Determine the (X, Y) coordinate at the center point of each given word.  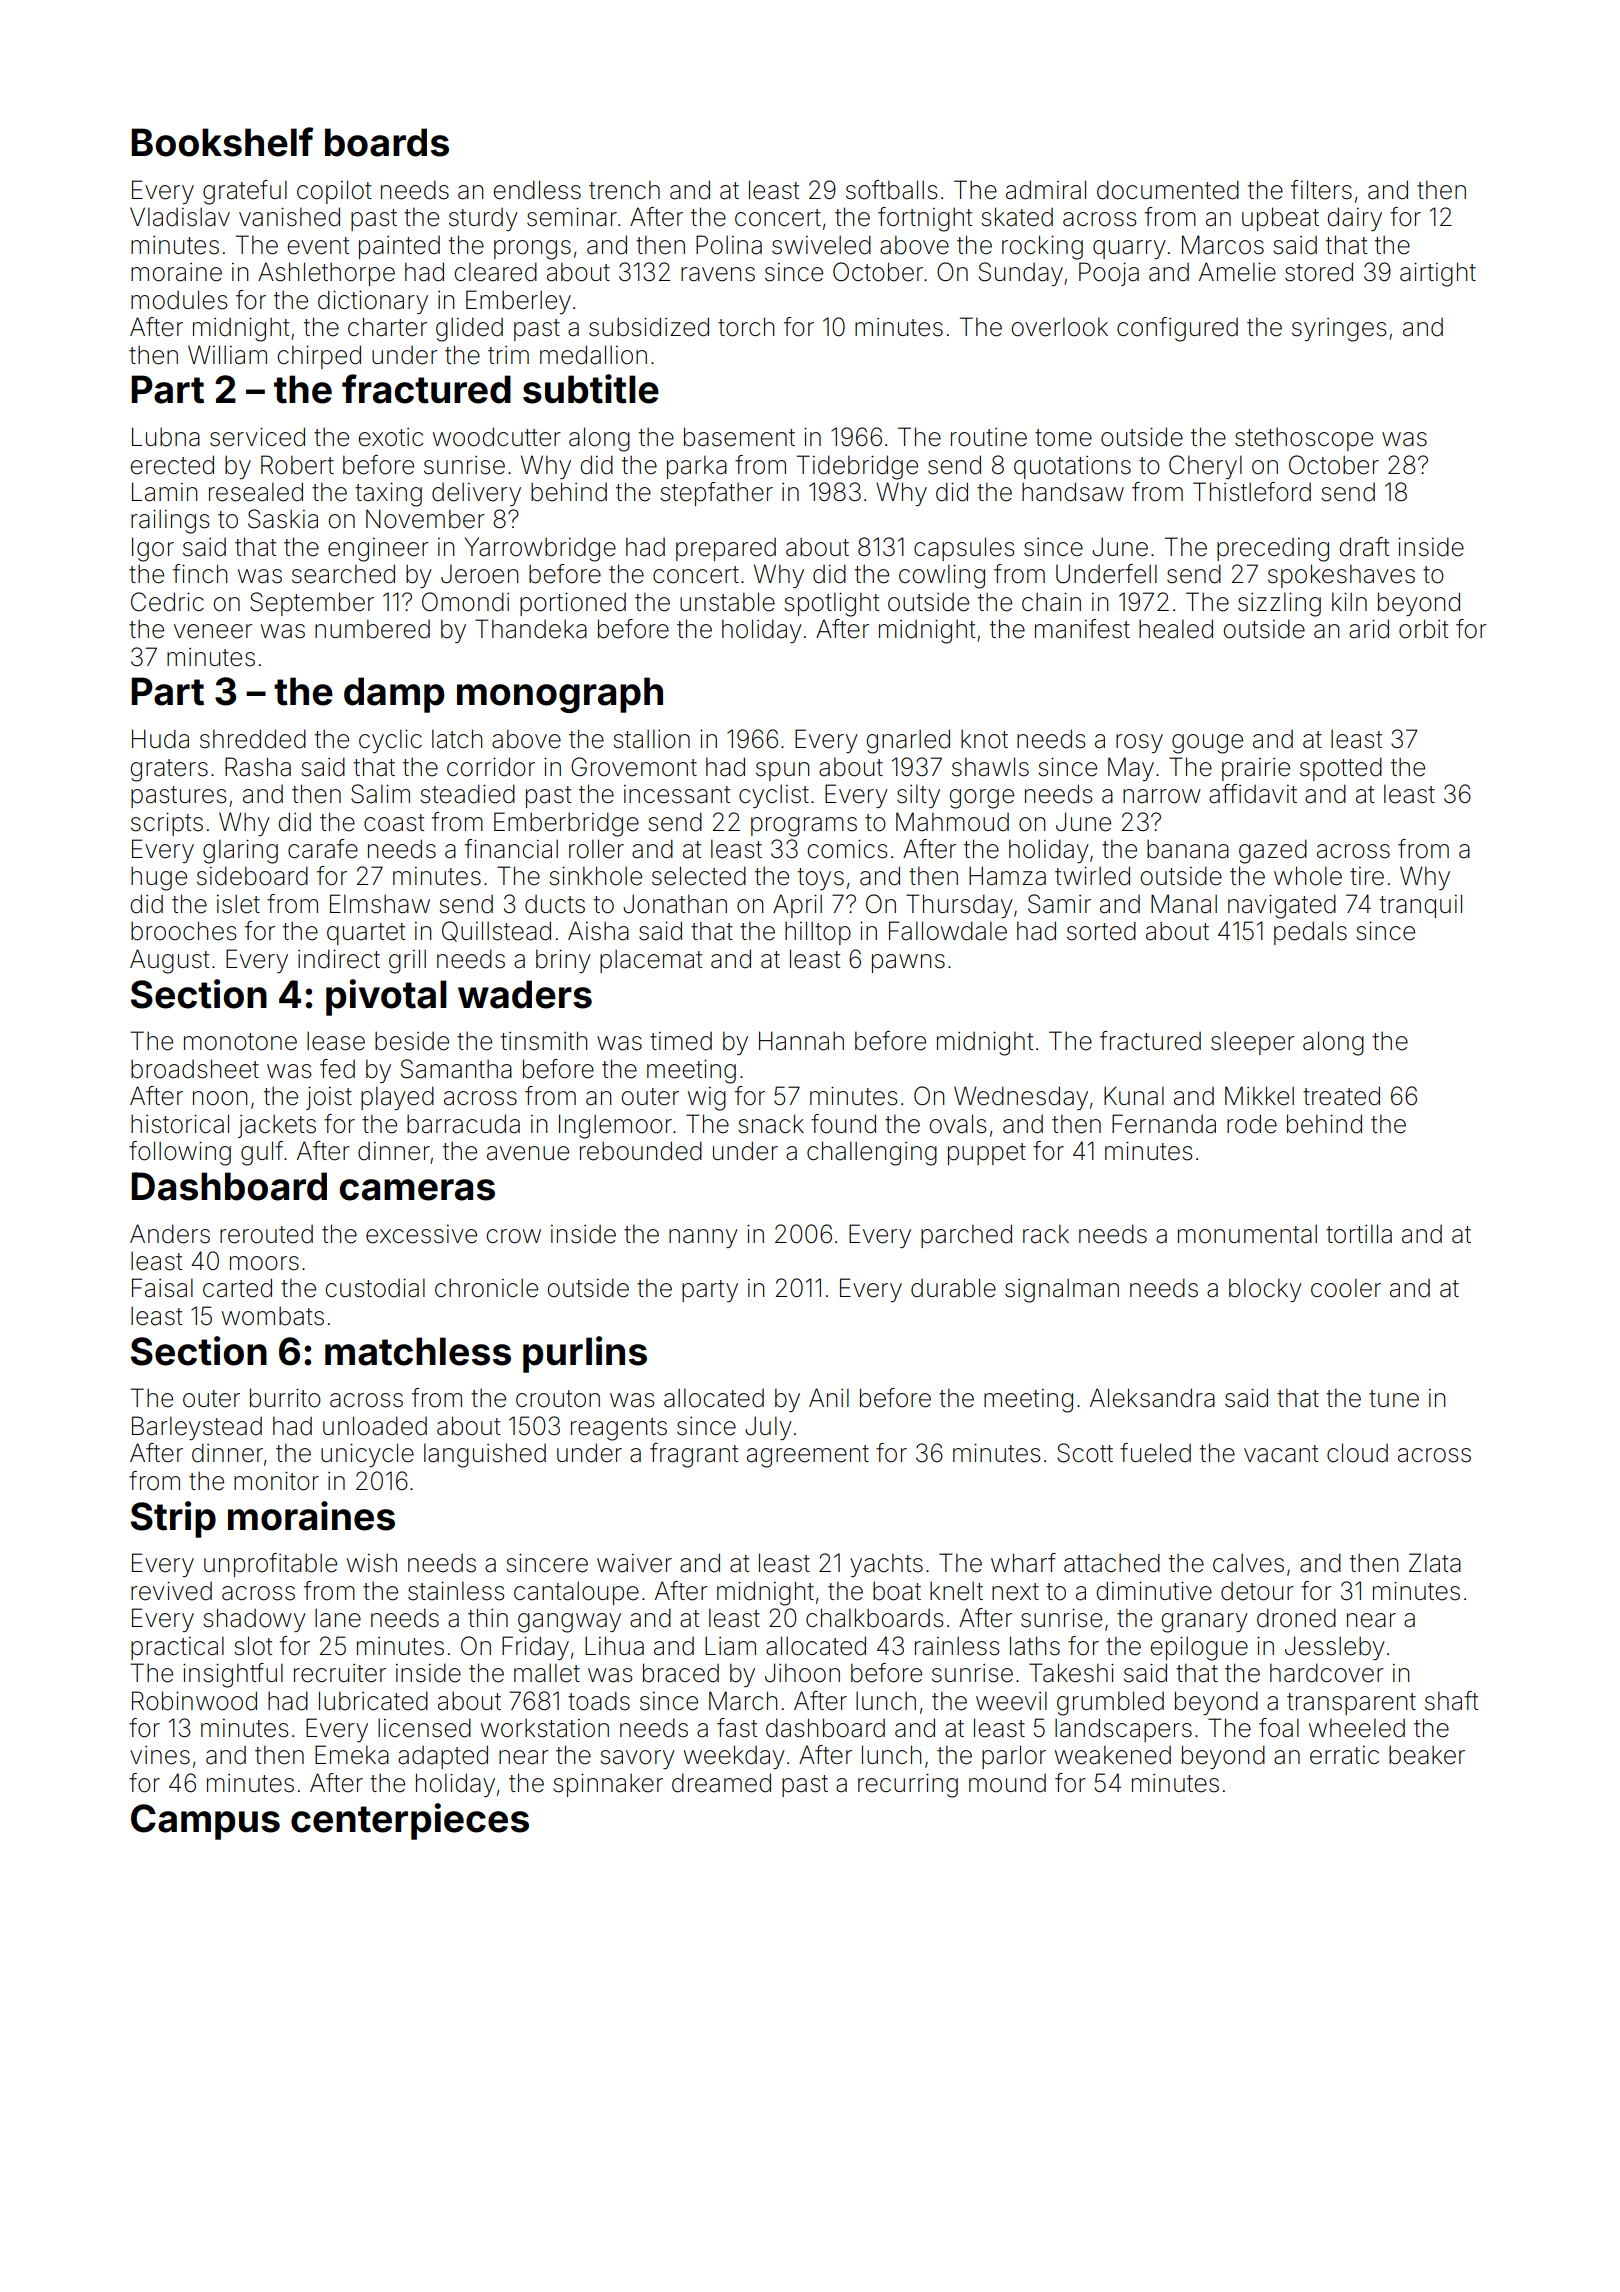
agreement (808, 1456)
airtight (1438, 274)
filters (1321, 190)
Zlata (1435, 1563)
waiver (634, 1563)
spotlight (831, 604)
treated (1341, 1096)
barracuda (463, 1124)
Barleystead (197, 1428)
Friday (535, 1648)
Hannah (801, 1041)
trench (624, 190)
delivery (476, 494)
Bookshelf (222, 142)
